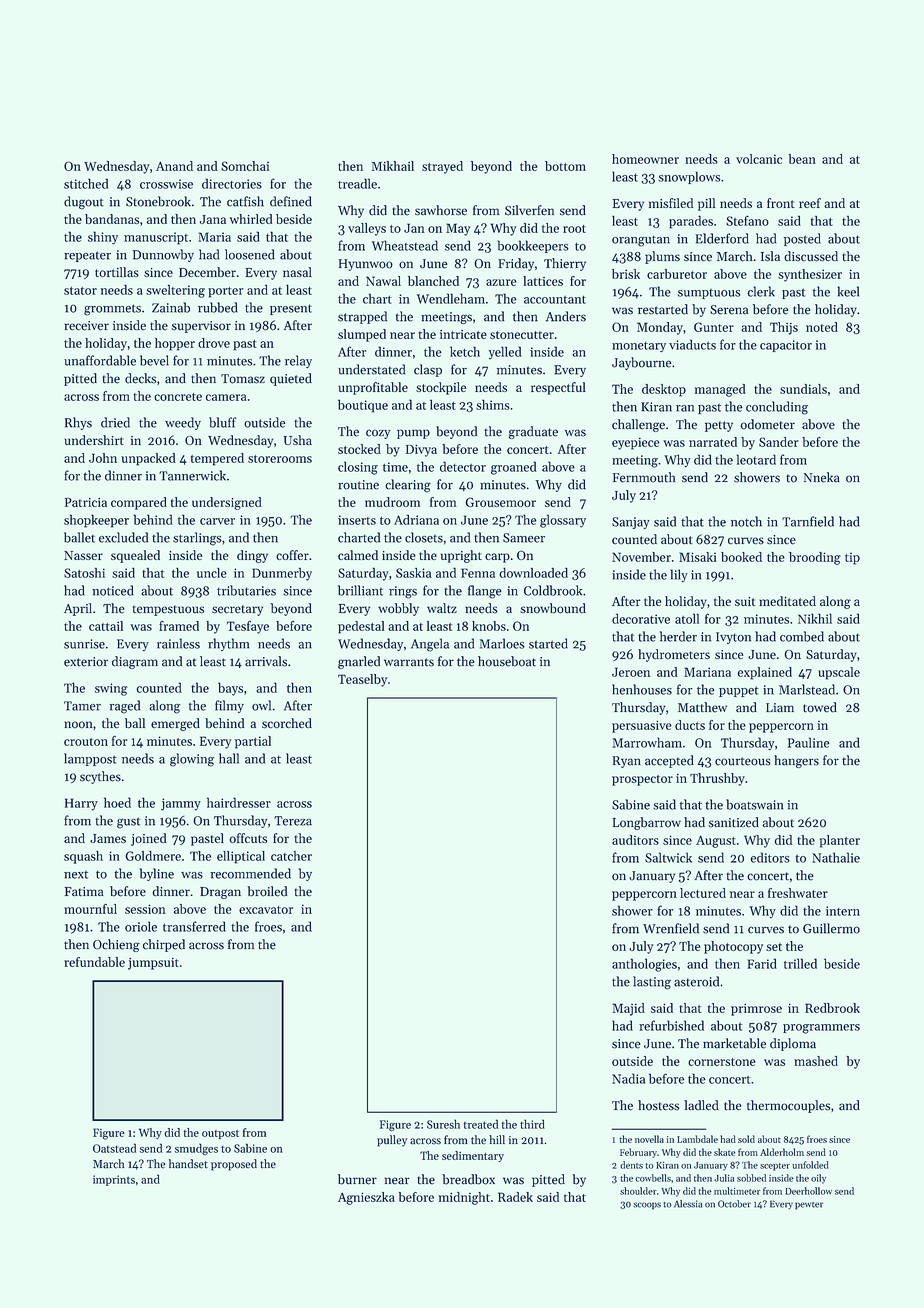  What do you see at coordinates (481, 1124) in the screenshot?
I see `treated` at bounding box center [481, 1124].
